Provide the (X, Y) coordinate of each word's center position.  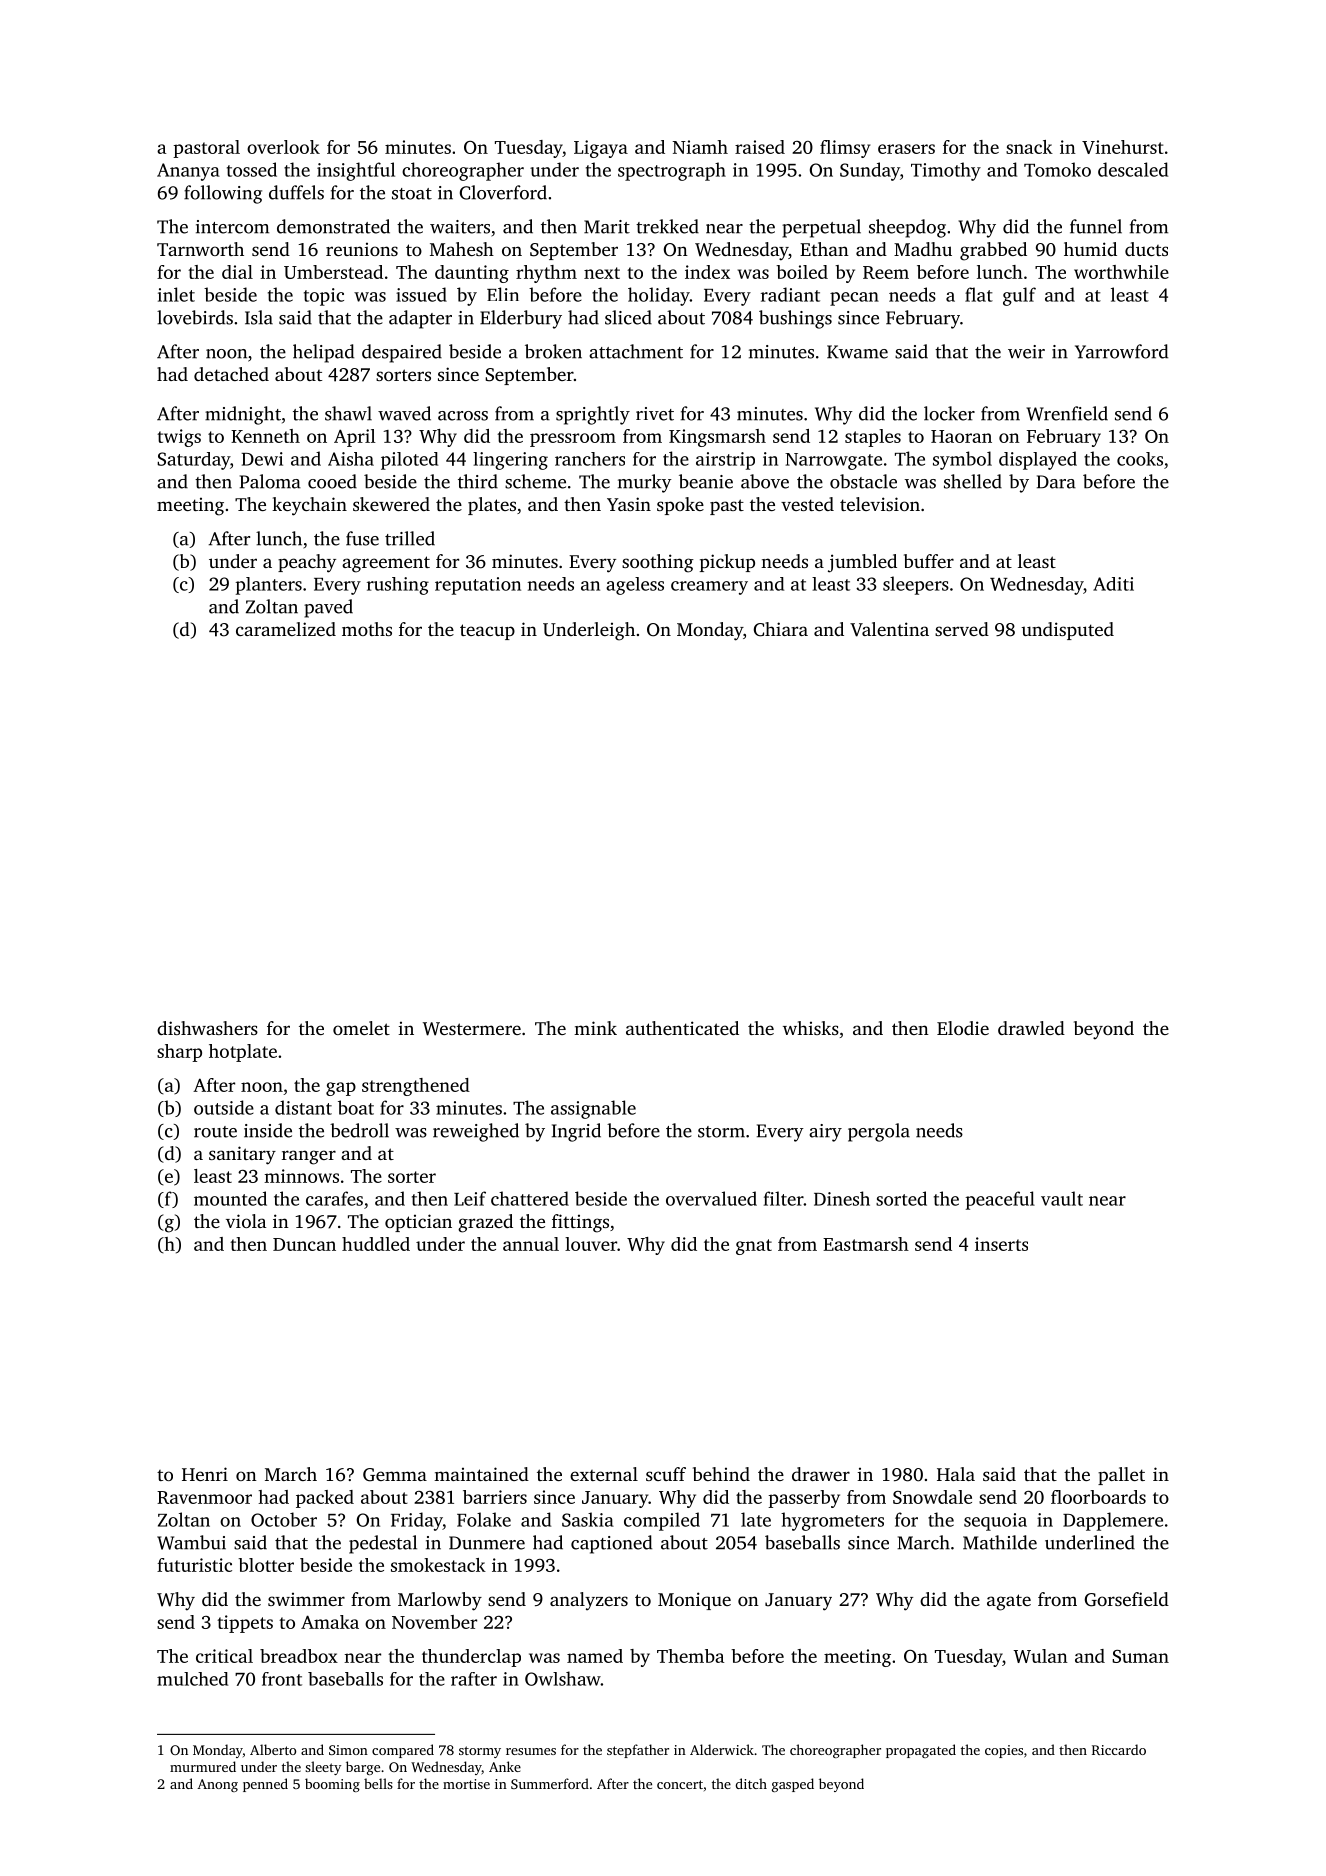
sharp (179, 1053)
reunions (362, 249)
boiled (802, 272)
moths (367, 629)
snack (1029, 147)
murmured (203, 1766)
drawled (1031, 1028)
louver (591, 1244)
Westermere (472, 1029)
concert (680, 1784)
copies (1004, 1751)
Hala (956, 1474)
